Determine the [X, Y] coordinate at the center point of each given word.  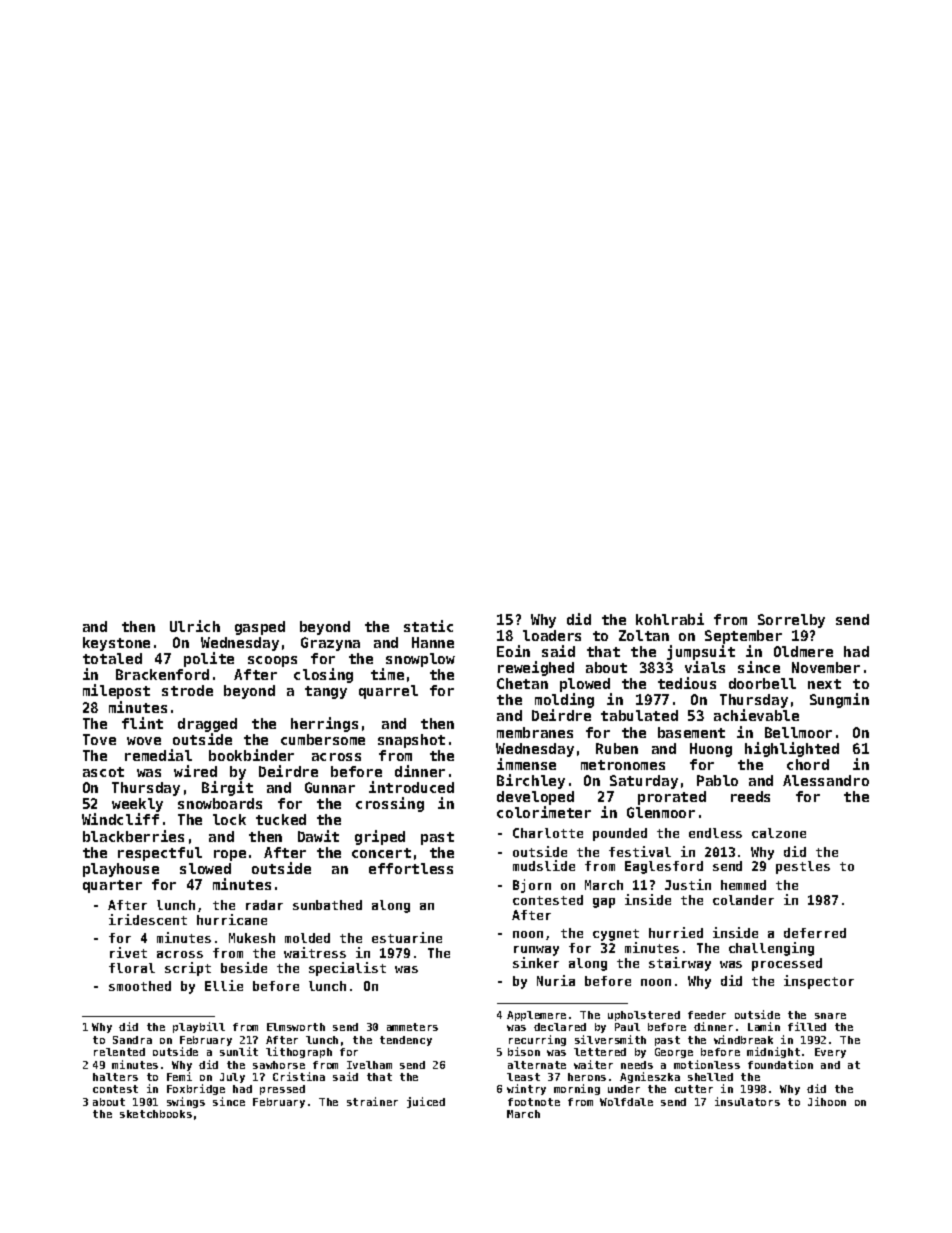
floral [132, 968]
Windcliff [120, 819]
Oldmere [803, 651]
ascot [103, 772]
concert [381, 853]
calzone [779, 833]
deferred [815, 933]
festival [640, 851]
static [428, 626]
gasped [260, 628]
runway [536, 951]
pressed [282, 1090]
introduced [411, 787]
